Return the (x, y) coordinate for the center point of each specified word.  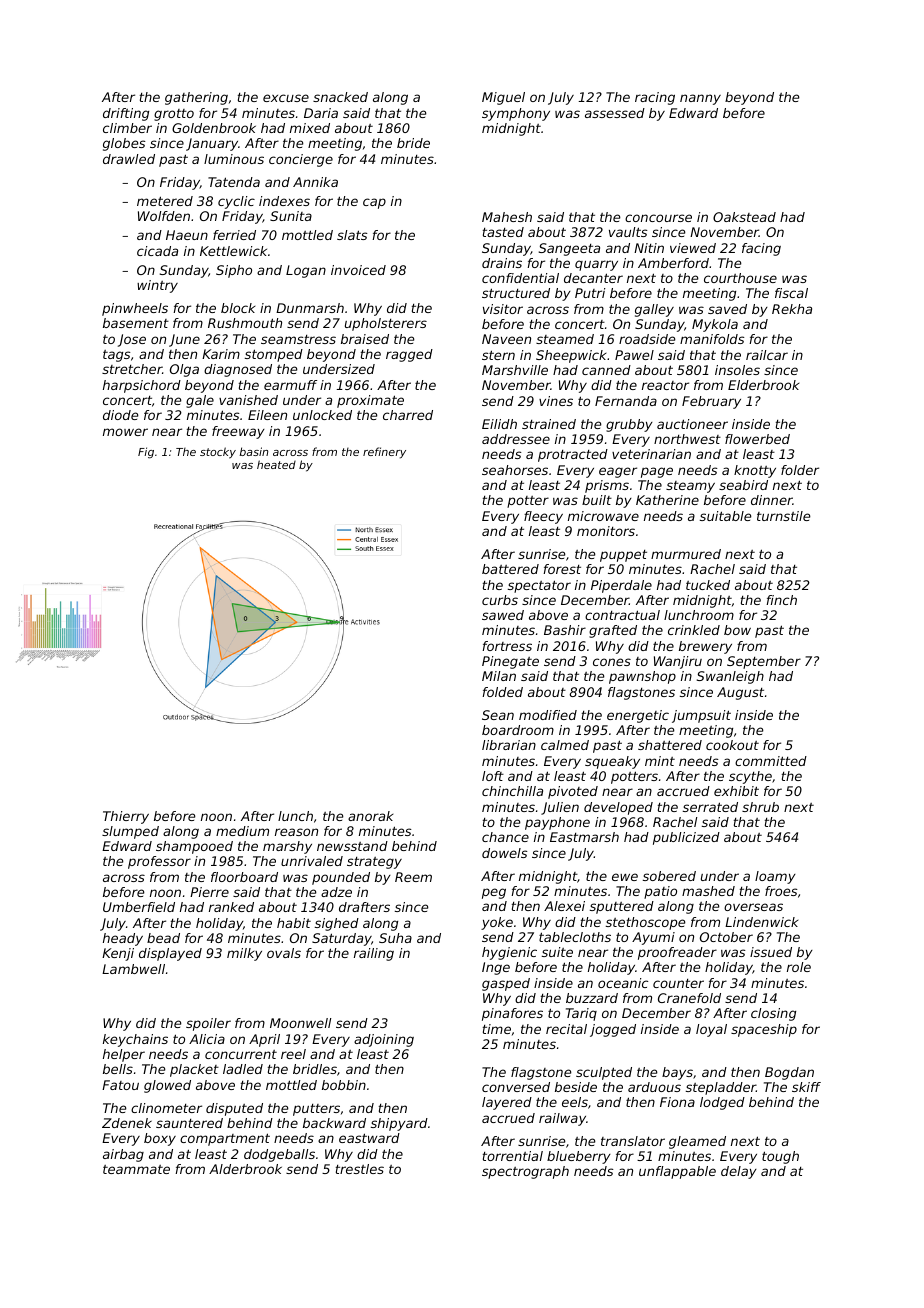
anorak (370, 816)
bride (413, 143)
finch (781, 600)
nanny (700, 99)
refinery (384, 453)
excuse (286, 98)
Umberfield (139, 907)
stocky (218, 453)
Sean (498, 715)
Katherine (667, 500)
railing (374, 954)
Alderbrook (245, 1169)
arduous (654, 1087)
